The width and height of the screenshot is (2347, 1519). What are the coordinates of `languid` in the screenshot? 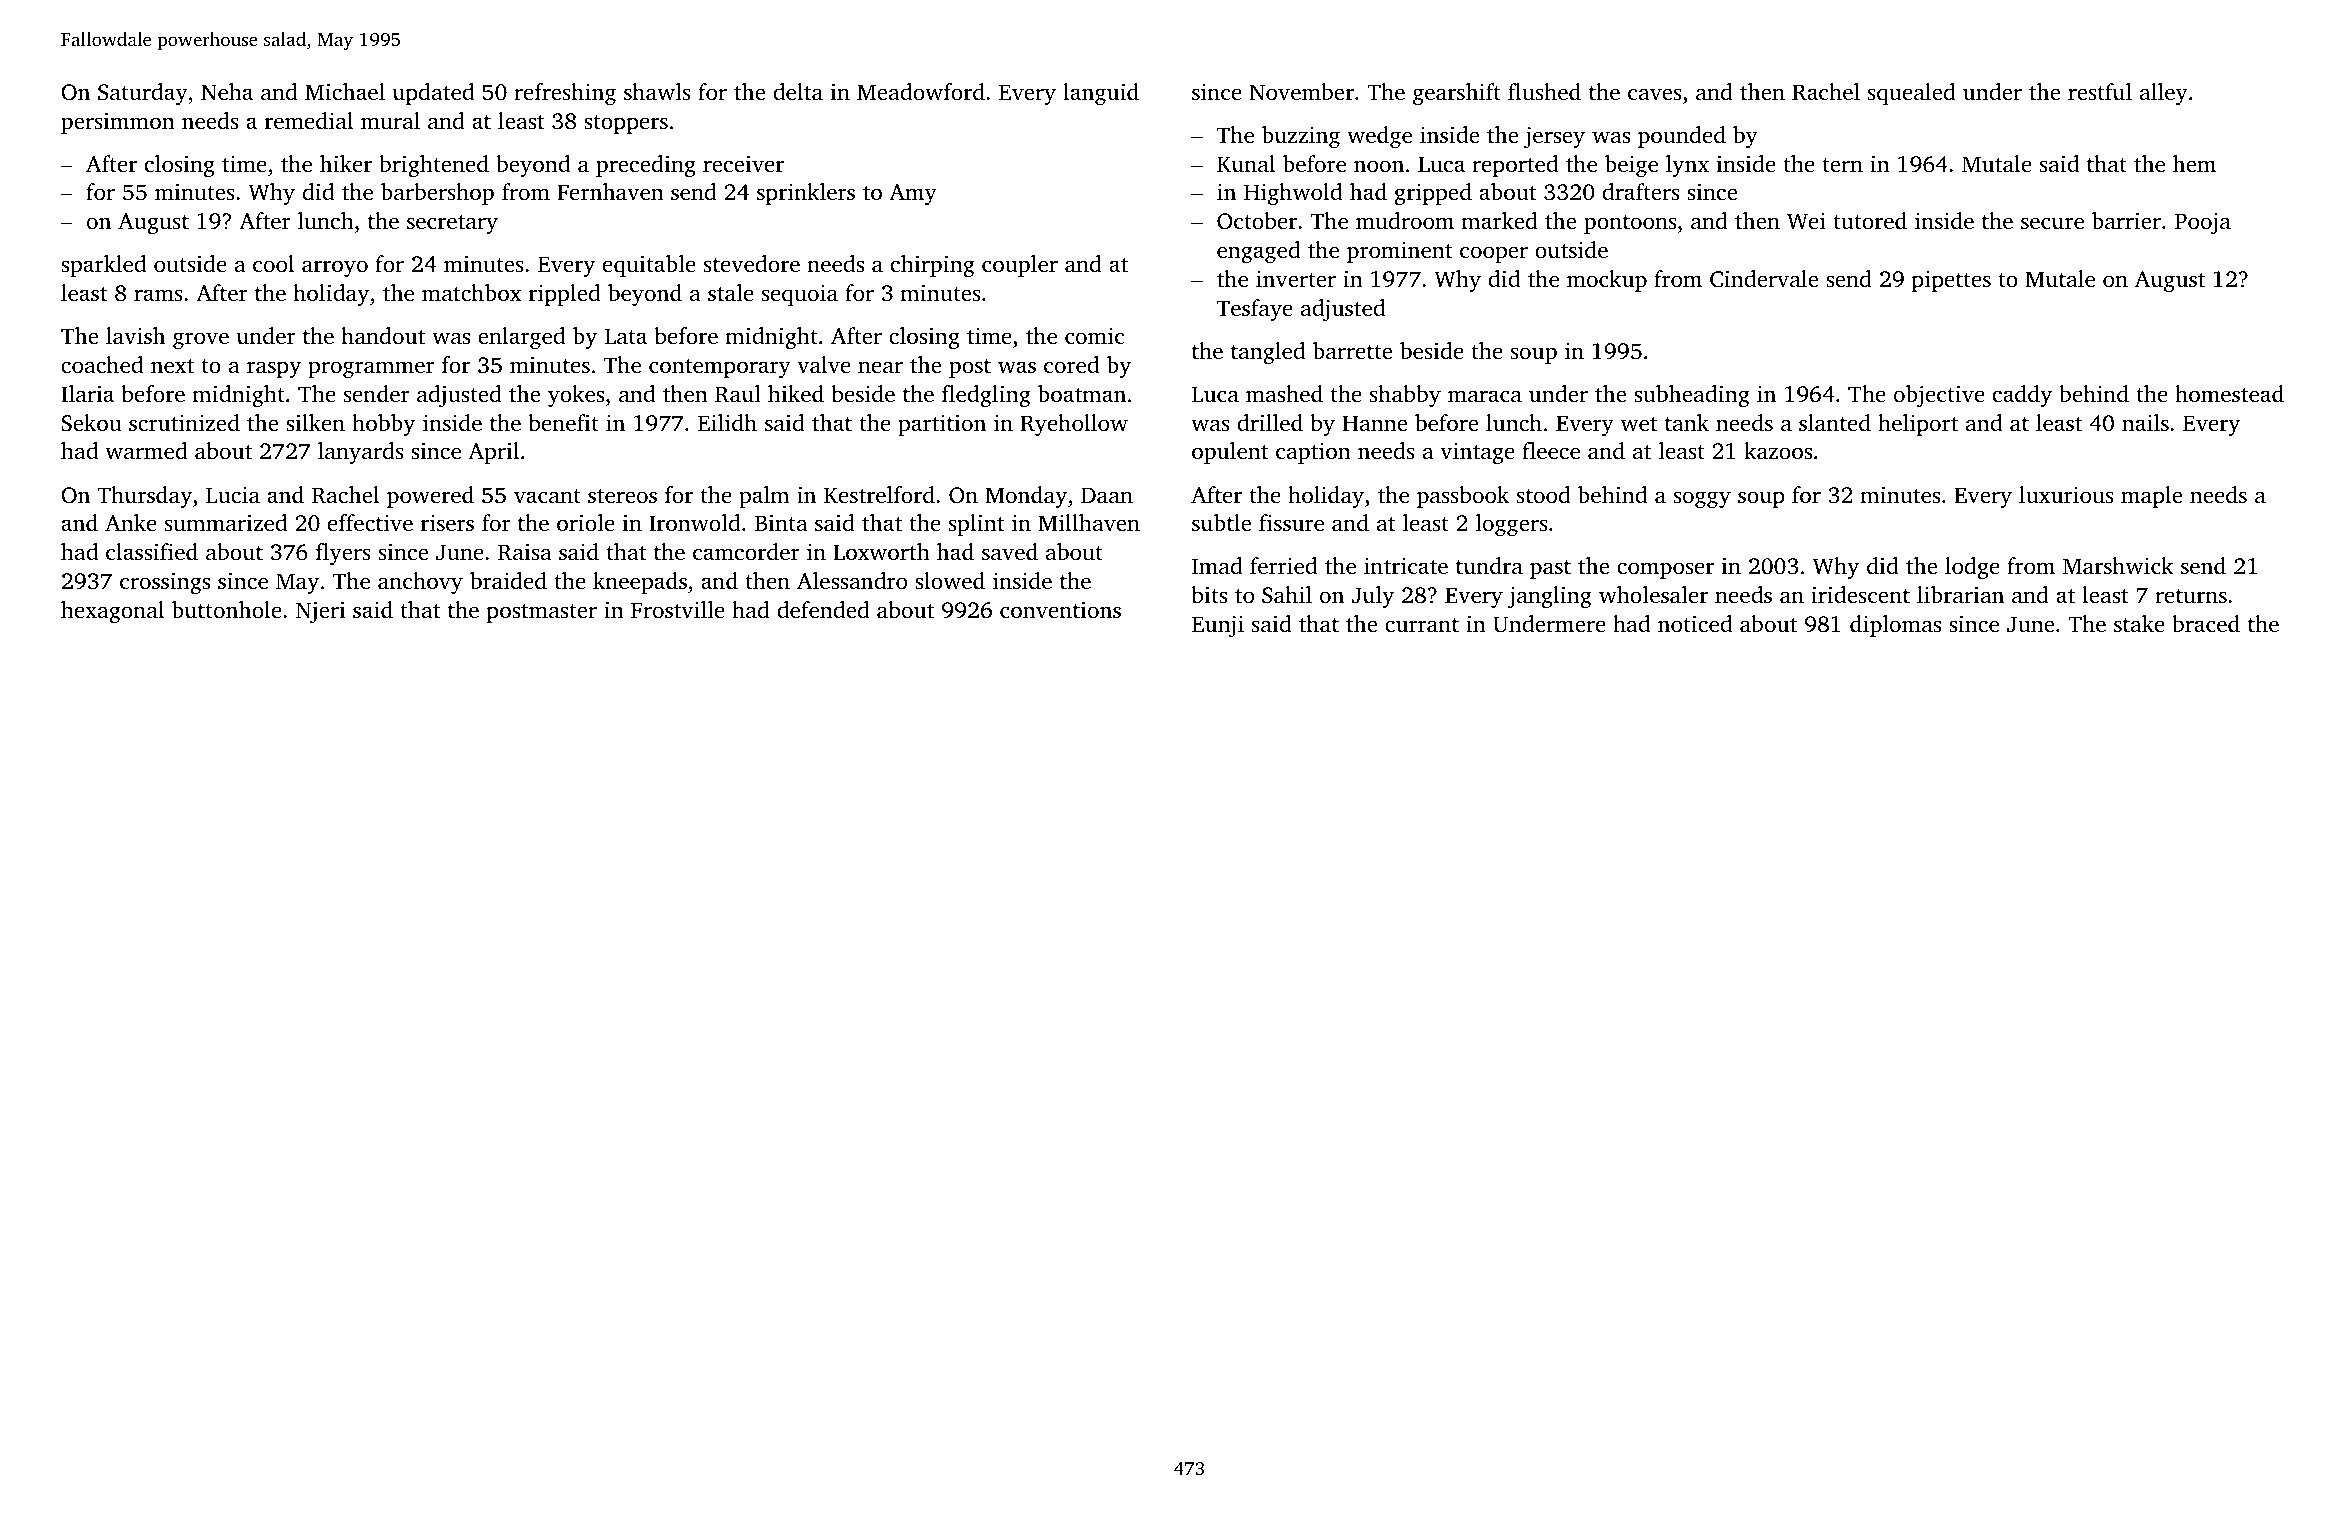 It's located at (1101, 94).
